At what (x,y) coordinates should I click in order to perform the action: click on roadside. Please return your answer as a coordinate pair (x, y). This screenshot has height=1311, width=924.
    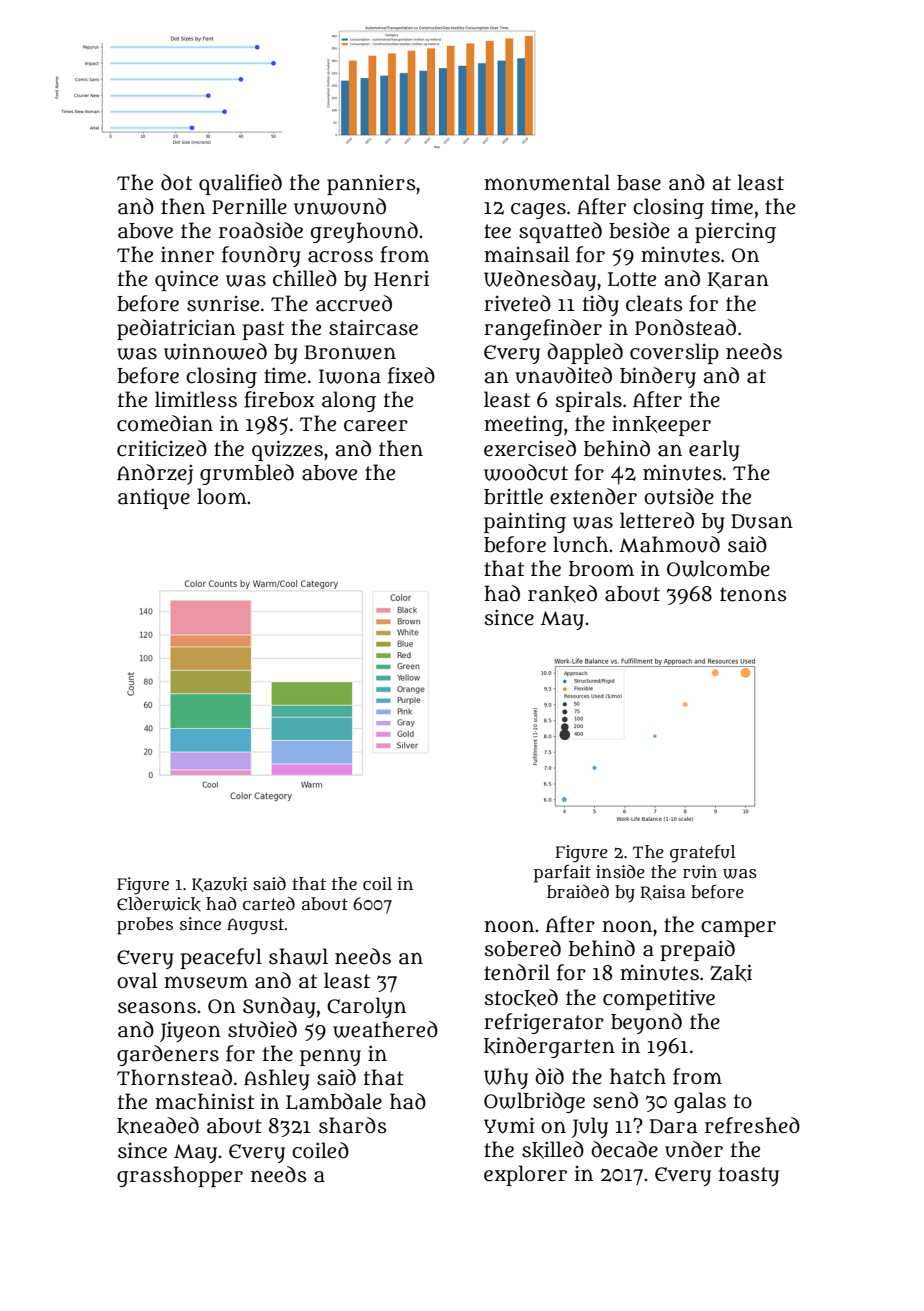
    Looking at the image, I should click on (261, 230).
